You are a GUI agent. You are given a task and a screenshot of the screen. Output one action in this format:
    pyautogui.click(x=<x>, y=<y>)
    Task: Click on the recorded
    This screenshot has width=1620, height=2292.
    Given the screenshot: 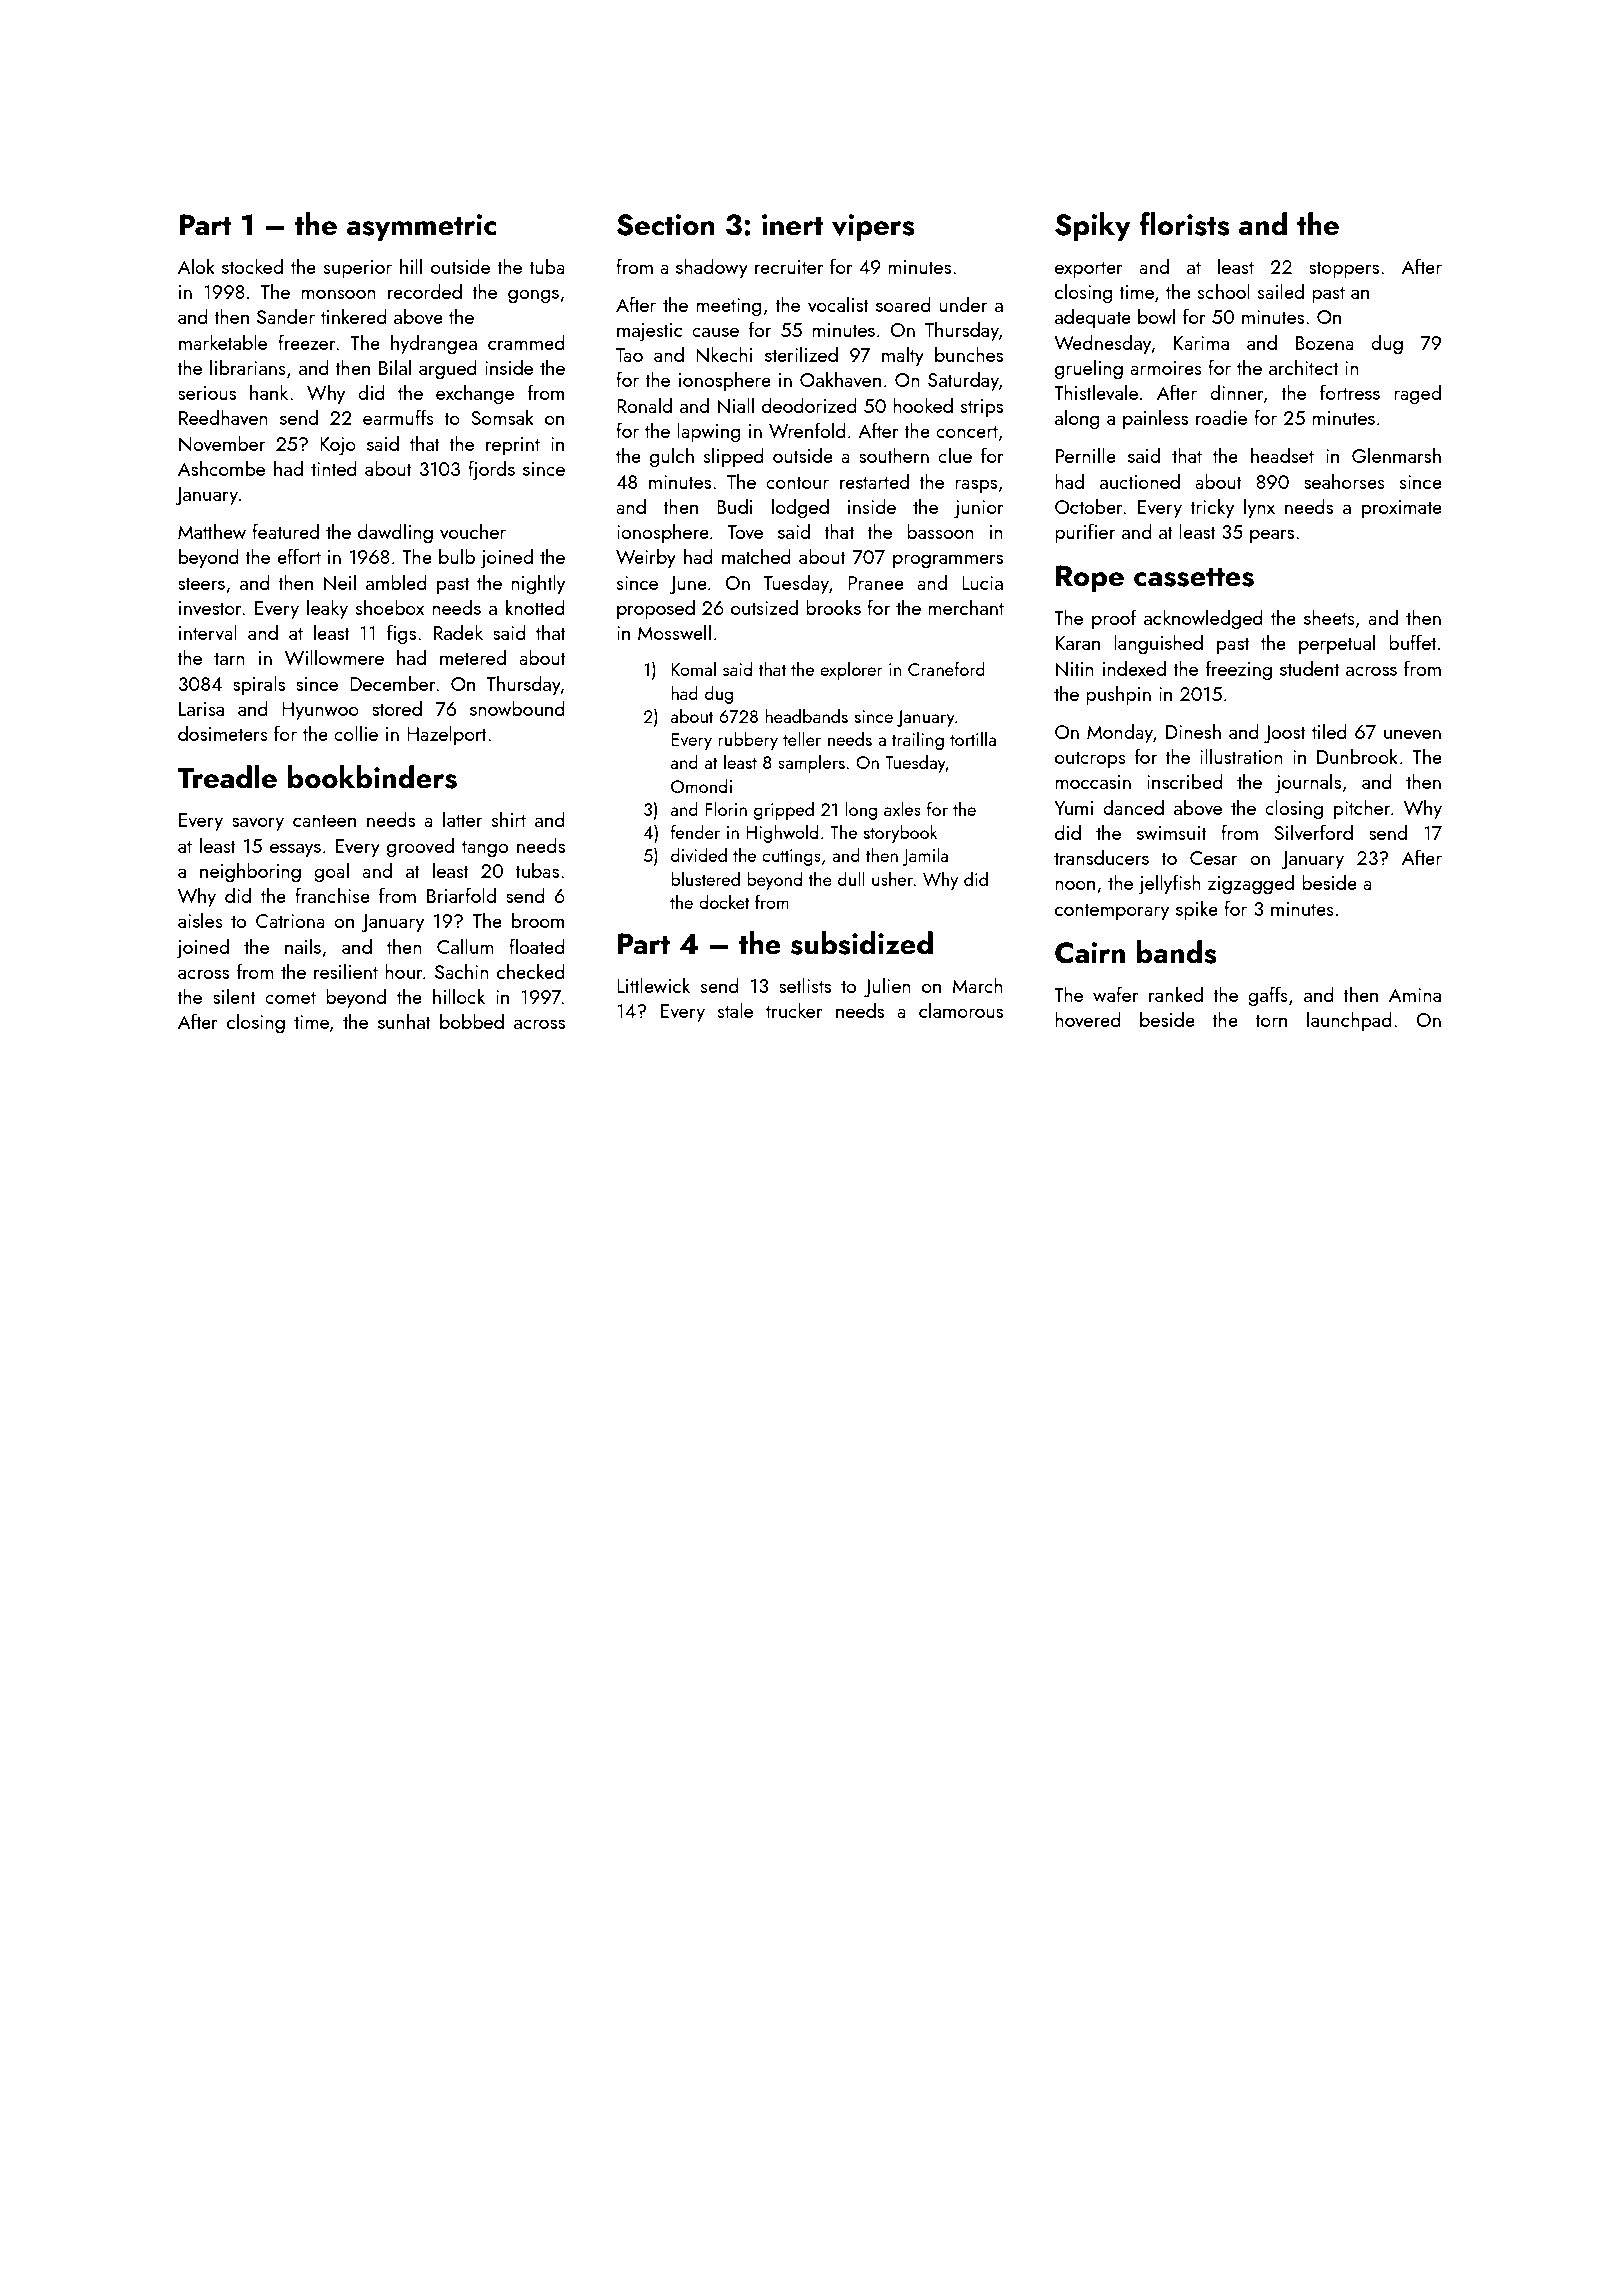 What is the action you would take?
    pyautogui.click(x=425, y=291)
